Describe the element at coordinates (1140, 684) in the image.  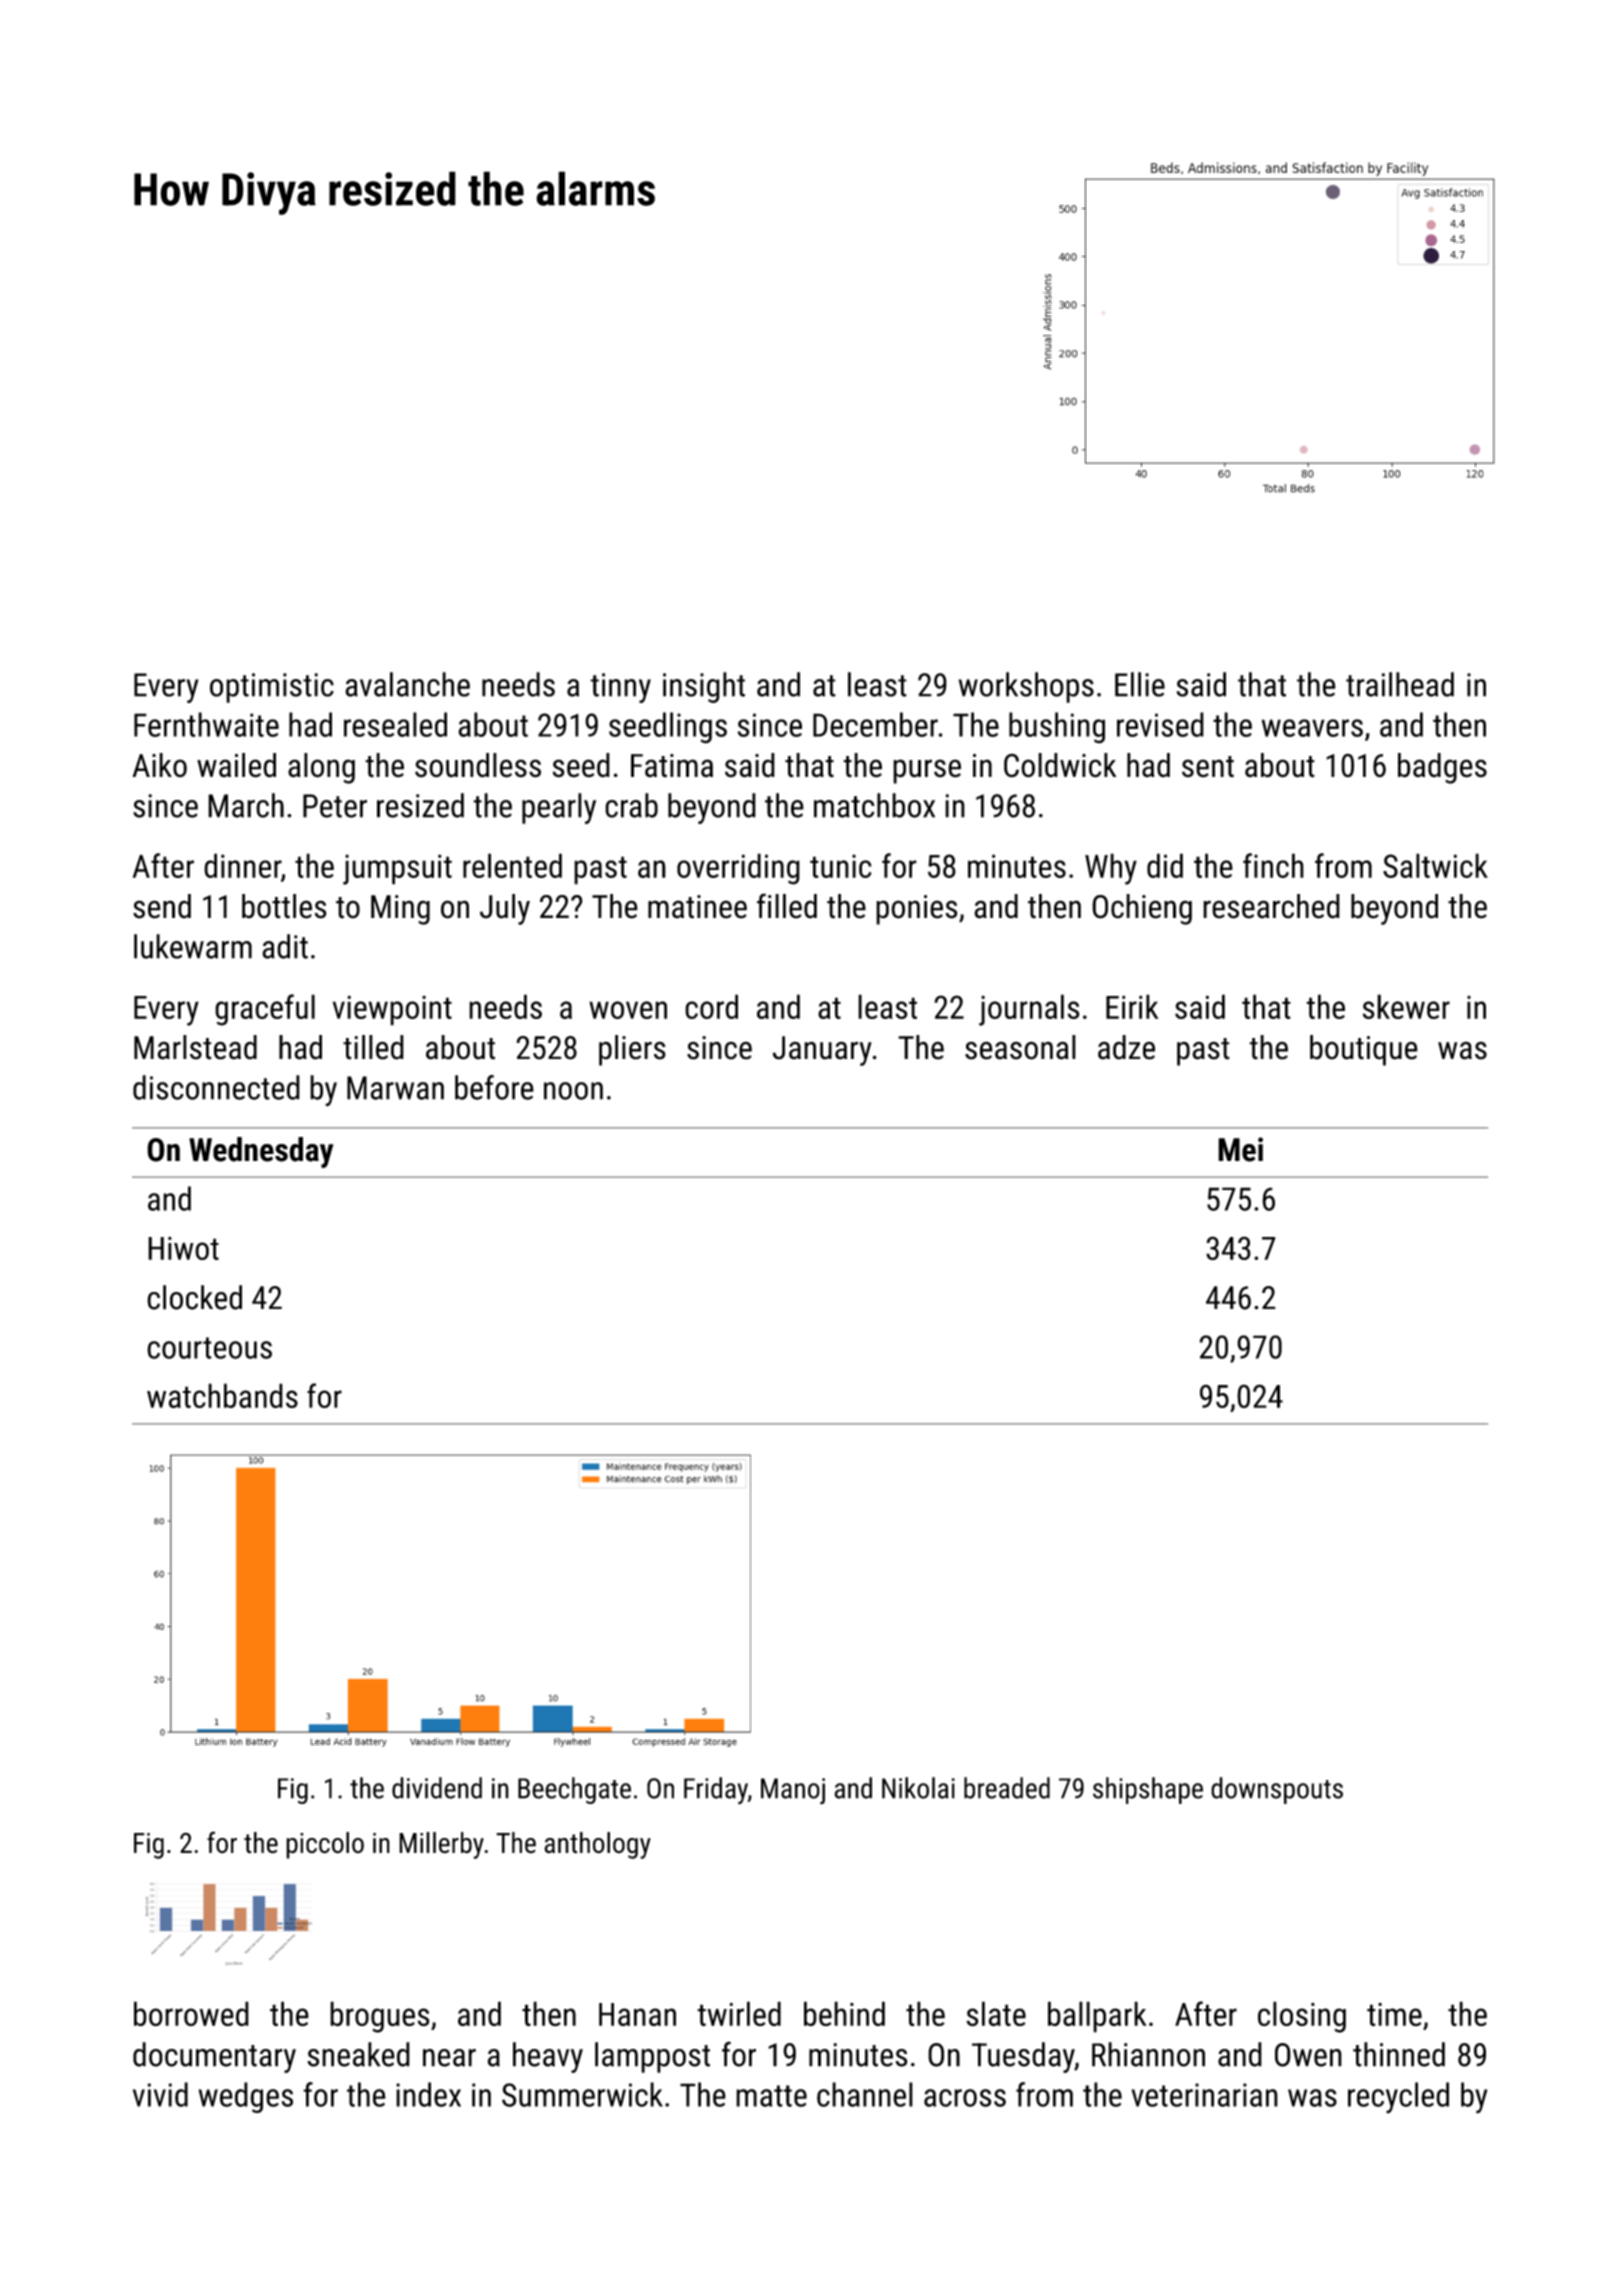
I see `Ellie` at that location.
